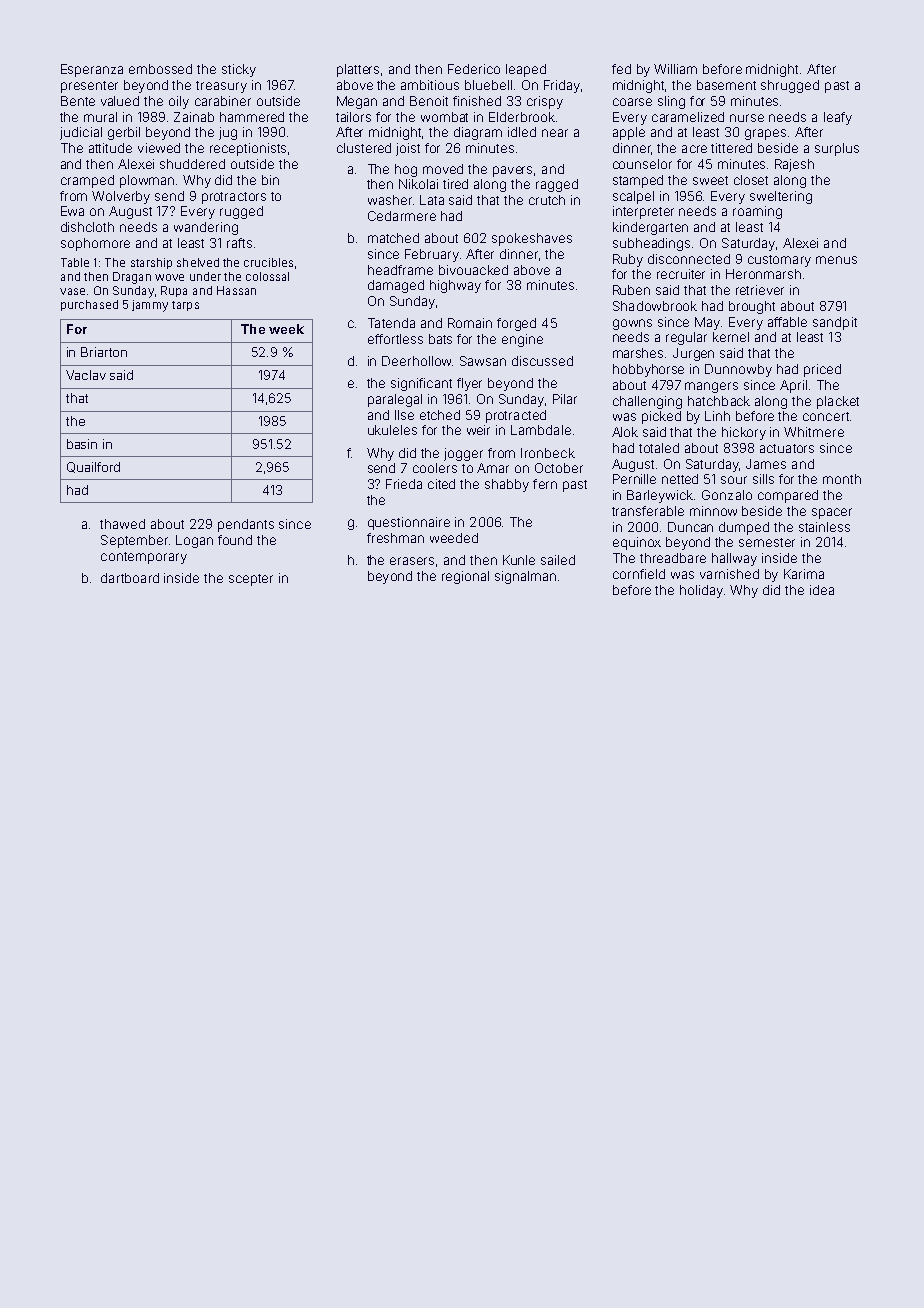  What do you see at coordinates (512, 171) in the screenshot?
I see `pavers` at bounding box center [512, 171].
